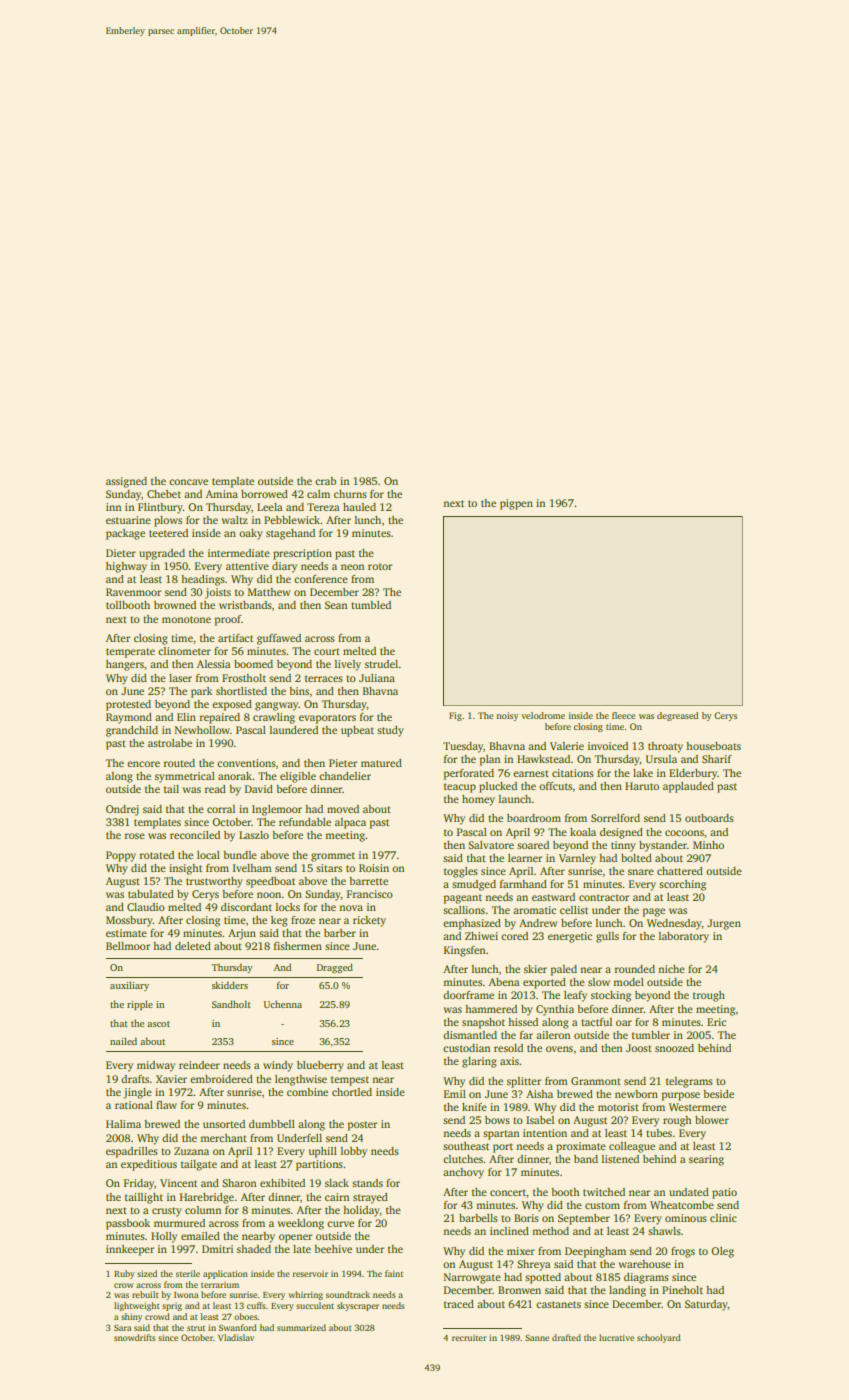 The image size is (849, 1400). I want to click on concave, so click(188, 482).
